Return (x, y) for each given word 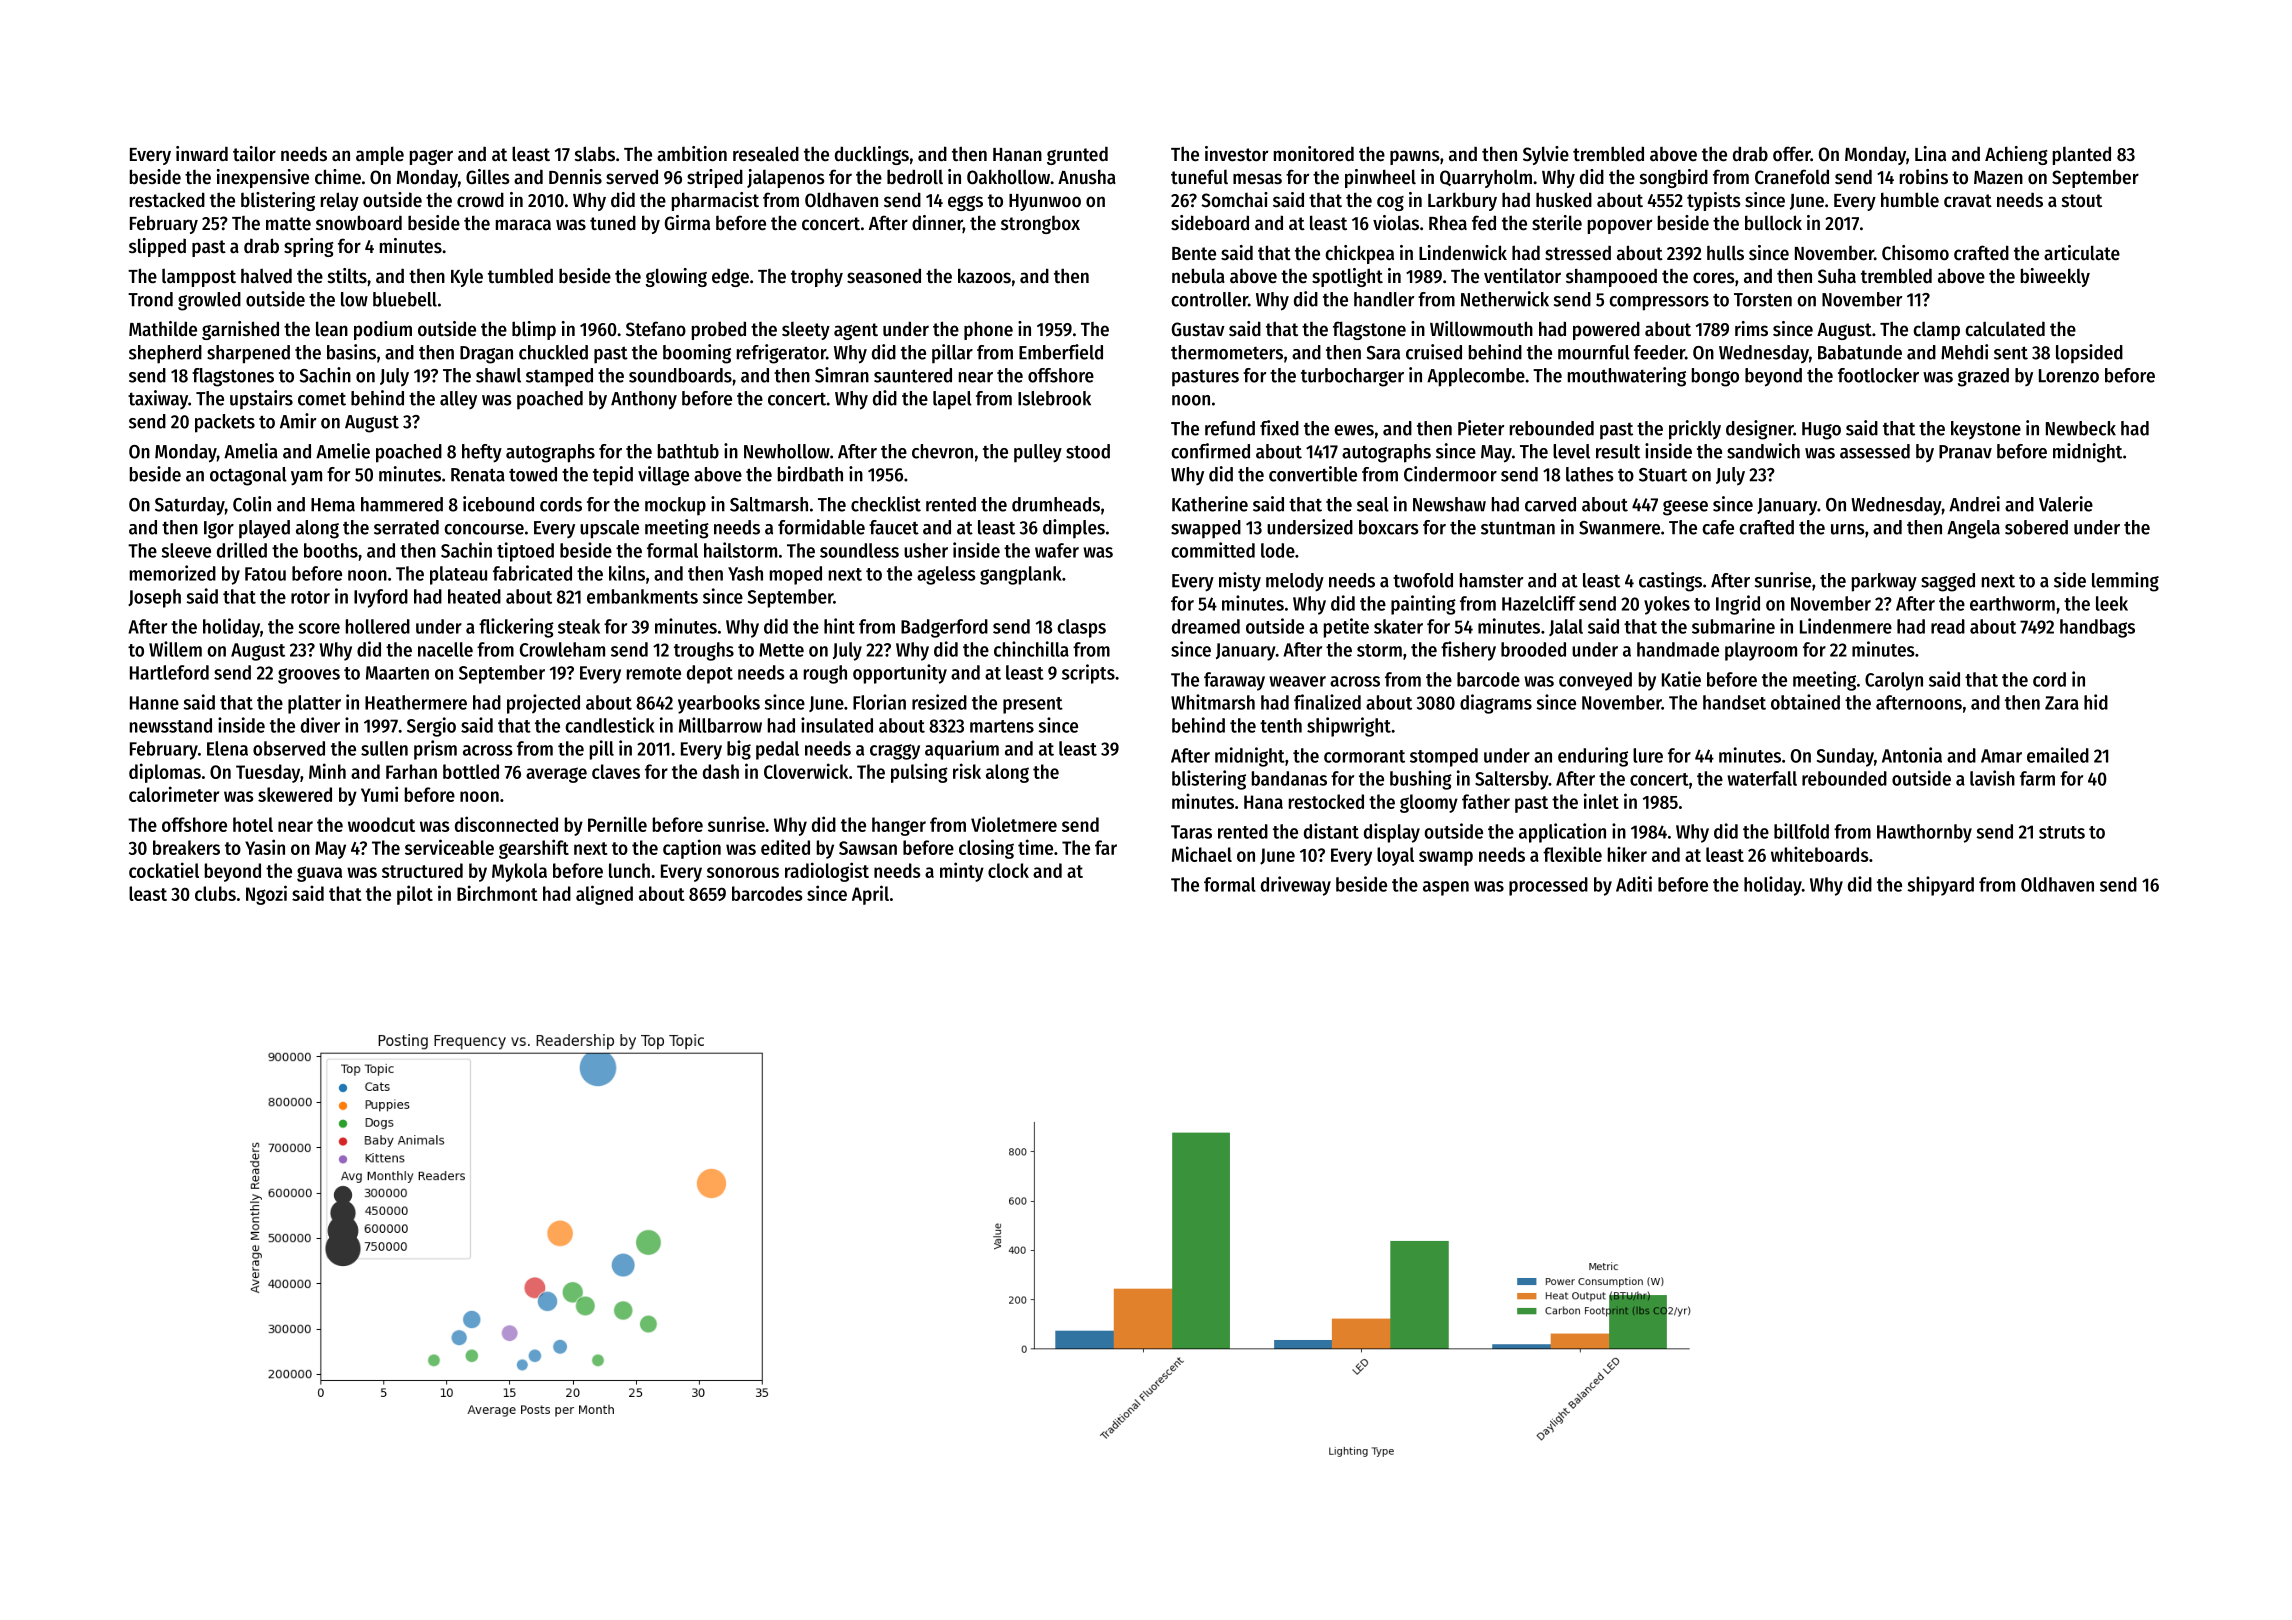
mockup (675, 506)
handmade (1678, 649)
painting (1423, 605)
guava (319, 874)
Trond (150, 299)
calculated (2005, 329)
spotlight (1347, 277)
